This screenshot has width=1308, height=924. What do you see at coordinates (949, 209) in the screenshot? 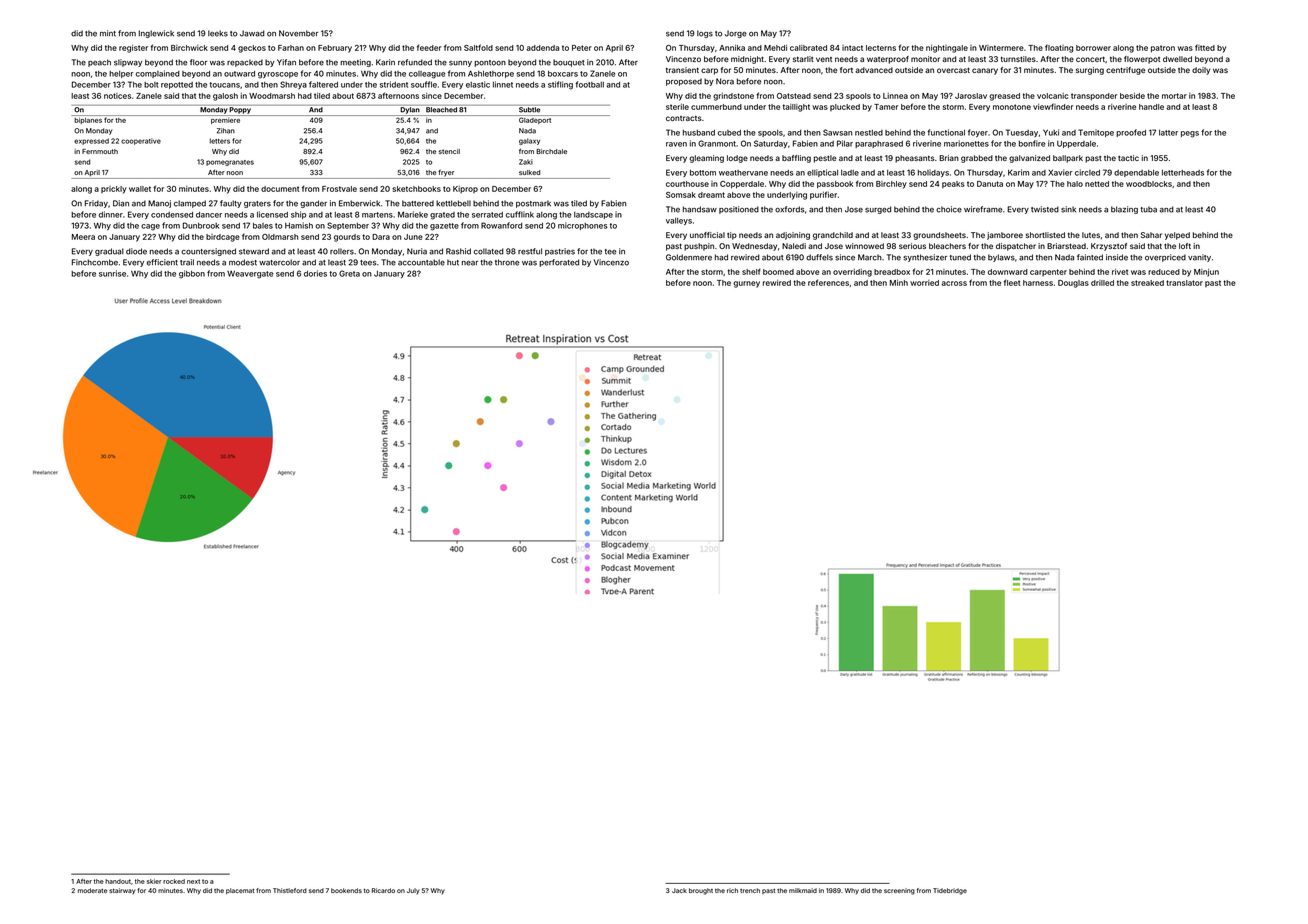
I see `choice` at bounding box center [949, 209].
